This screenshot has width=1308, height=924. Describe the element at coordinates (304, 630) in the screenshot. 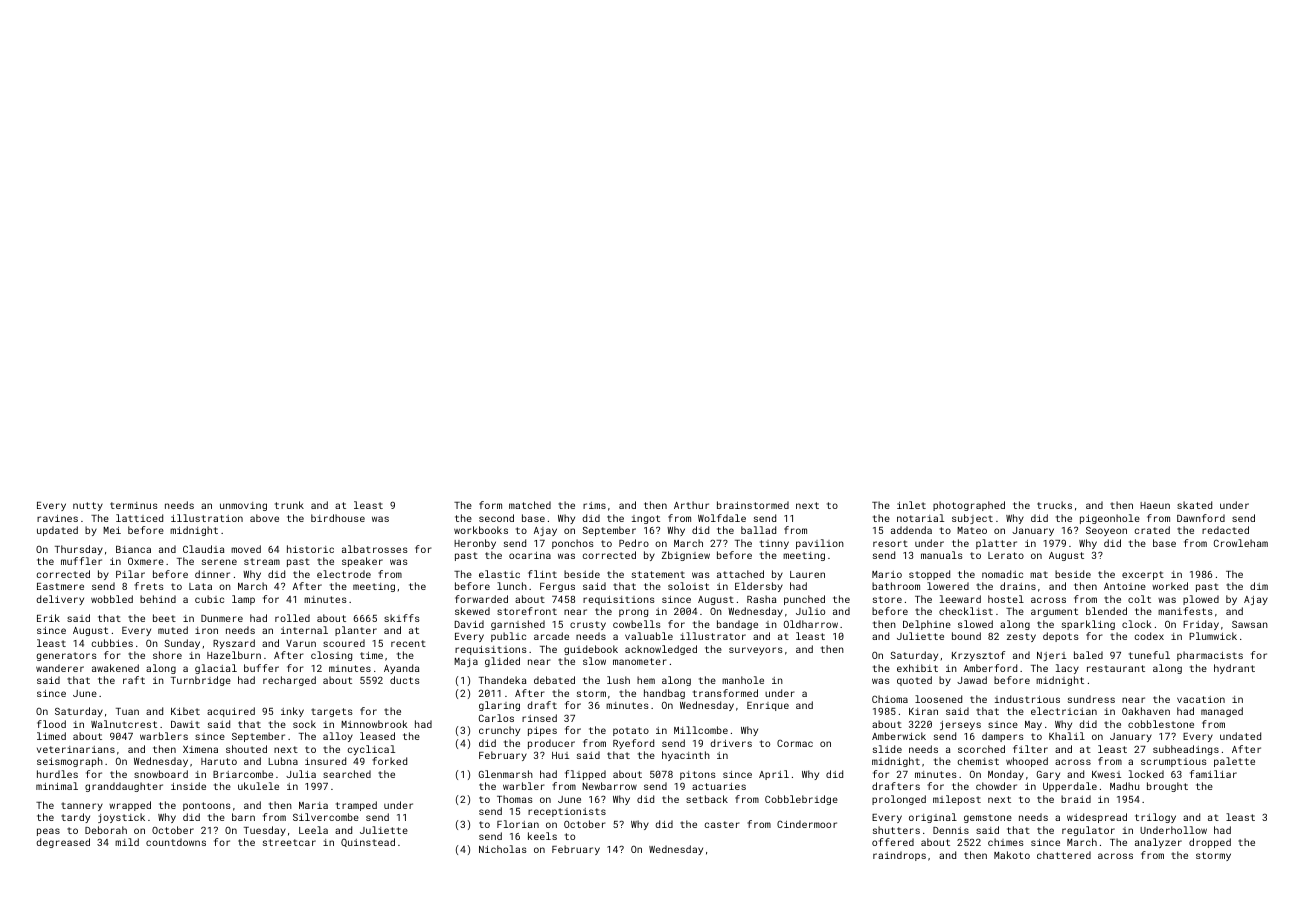

I see `internal` at that location.
